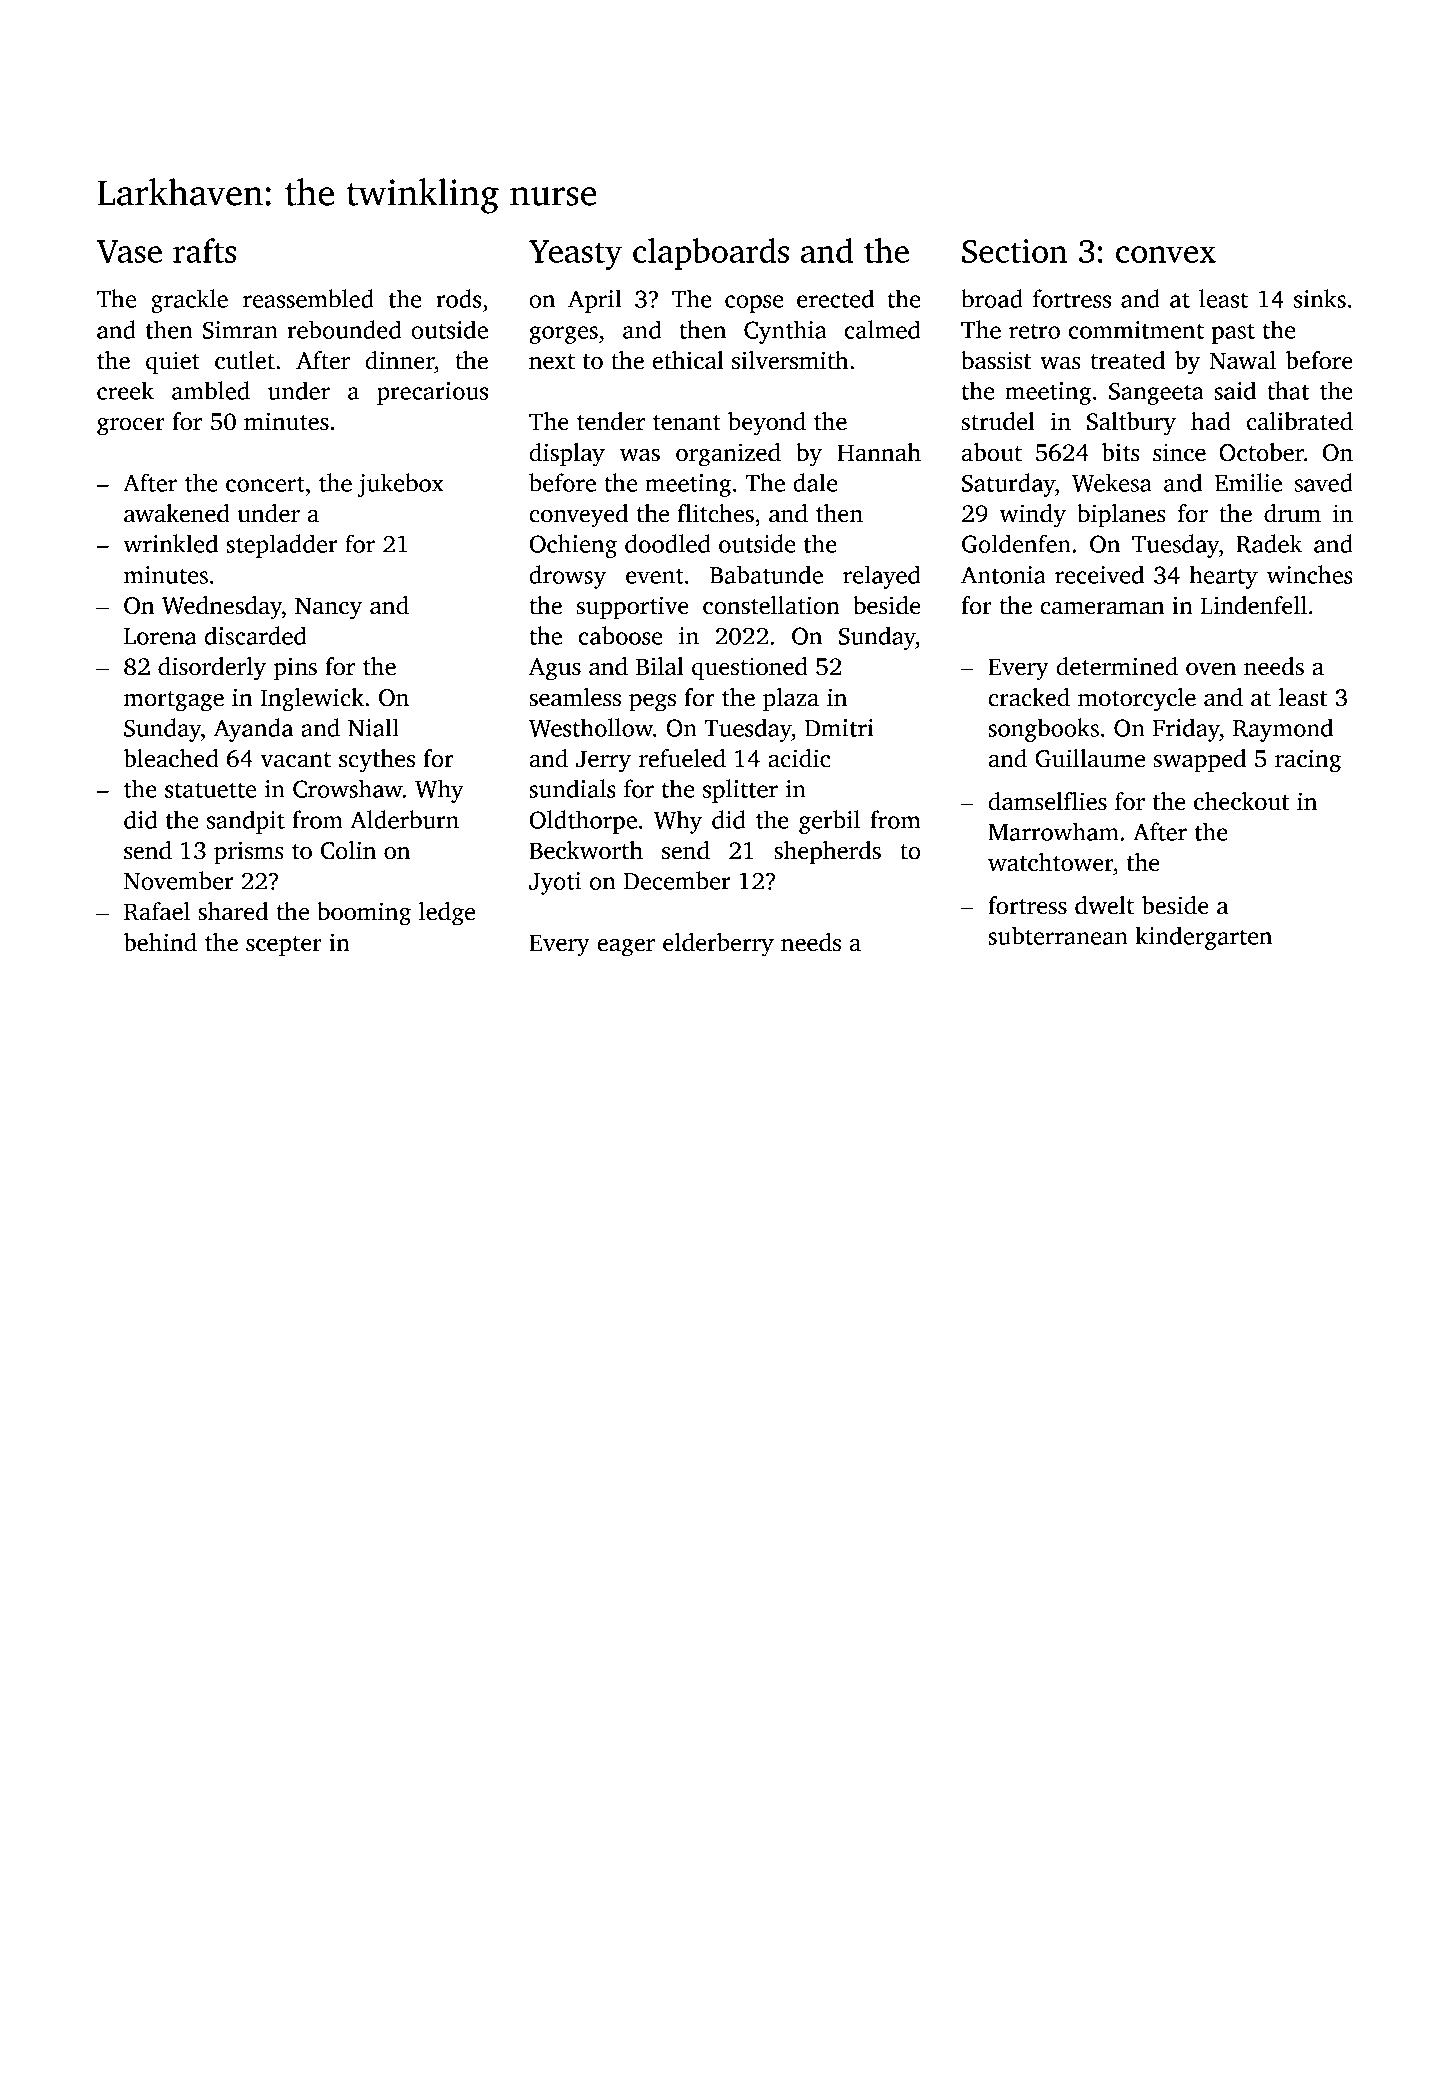 The height and width of the screenshot is (2100, 1450). I want to click on Raymond, so click(1283, 730).
